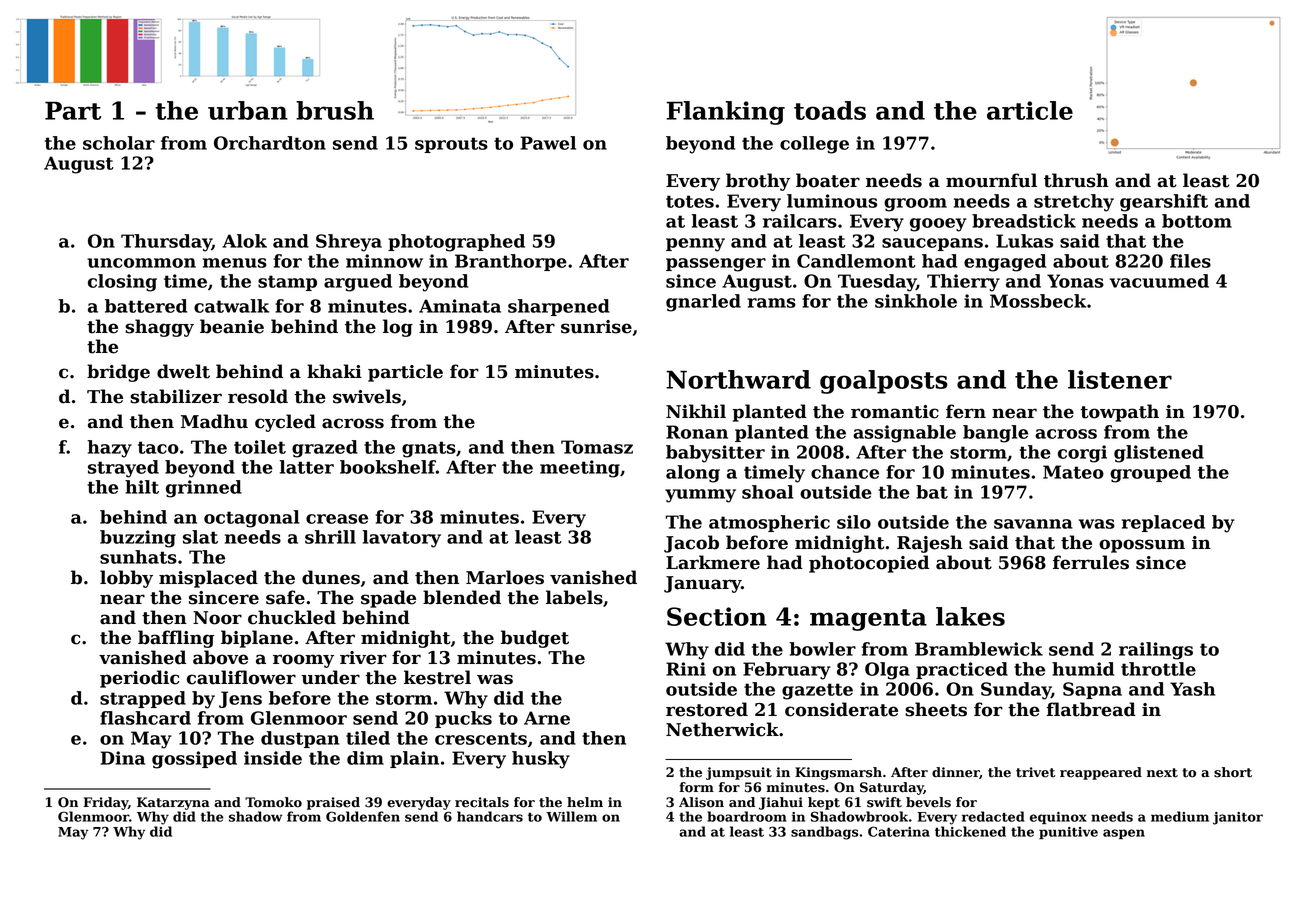 This screenshot has height=924, width=1308. What do you see at coordinates (979, 649) in the screenshot?
I see `Bramblewick` at bounding box center [979, 649].
